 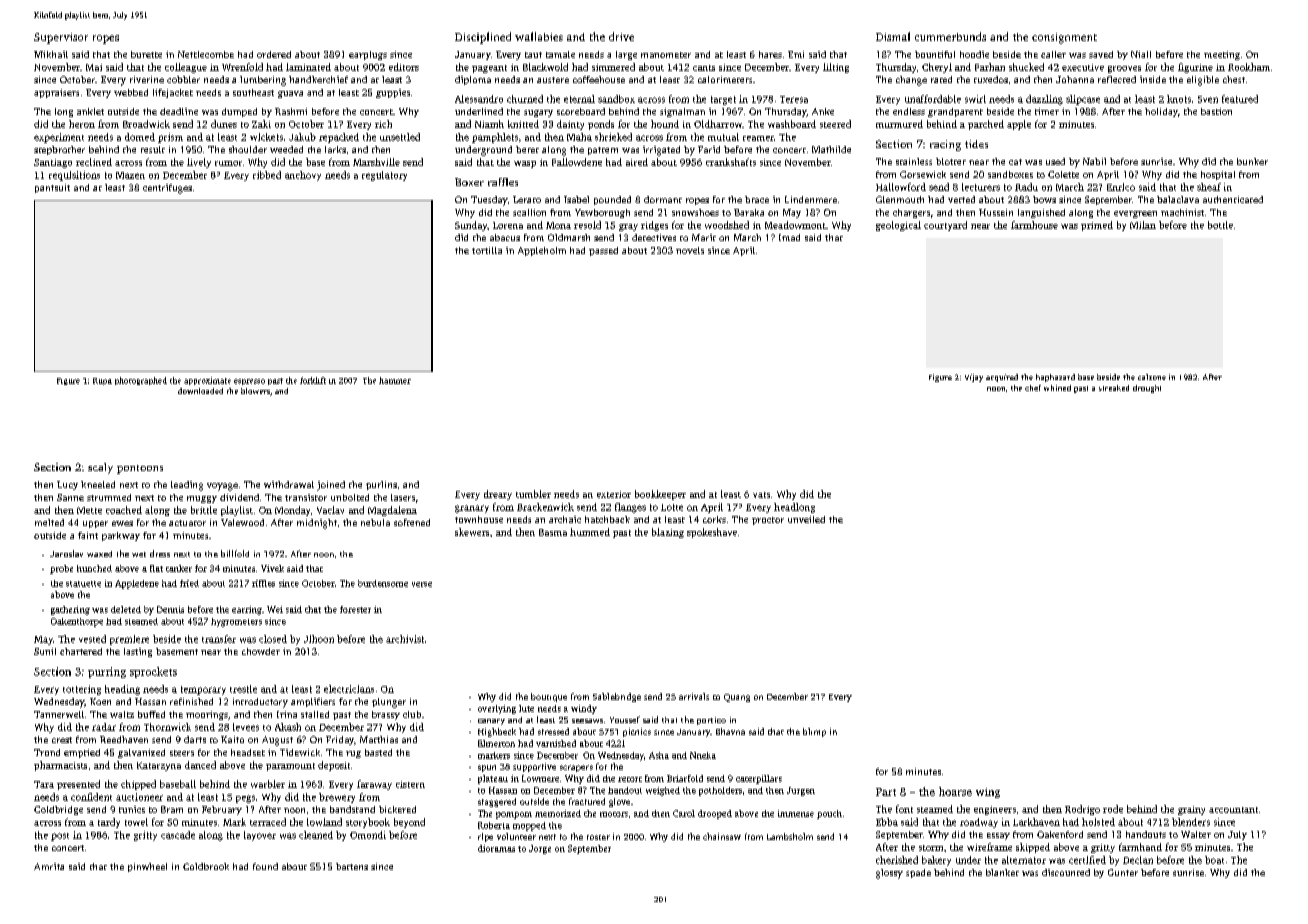 What do you see at coordinates (684, 813) in the image?
I see `Carol` at bounding box center [684, 813].
